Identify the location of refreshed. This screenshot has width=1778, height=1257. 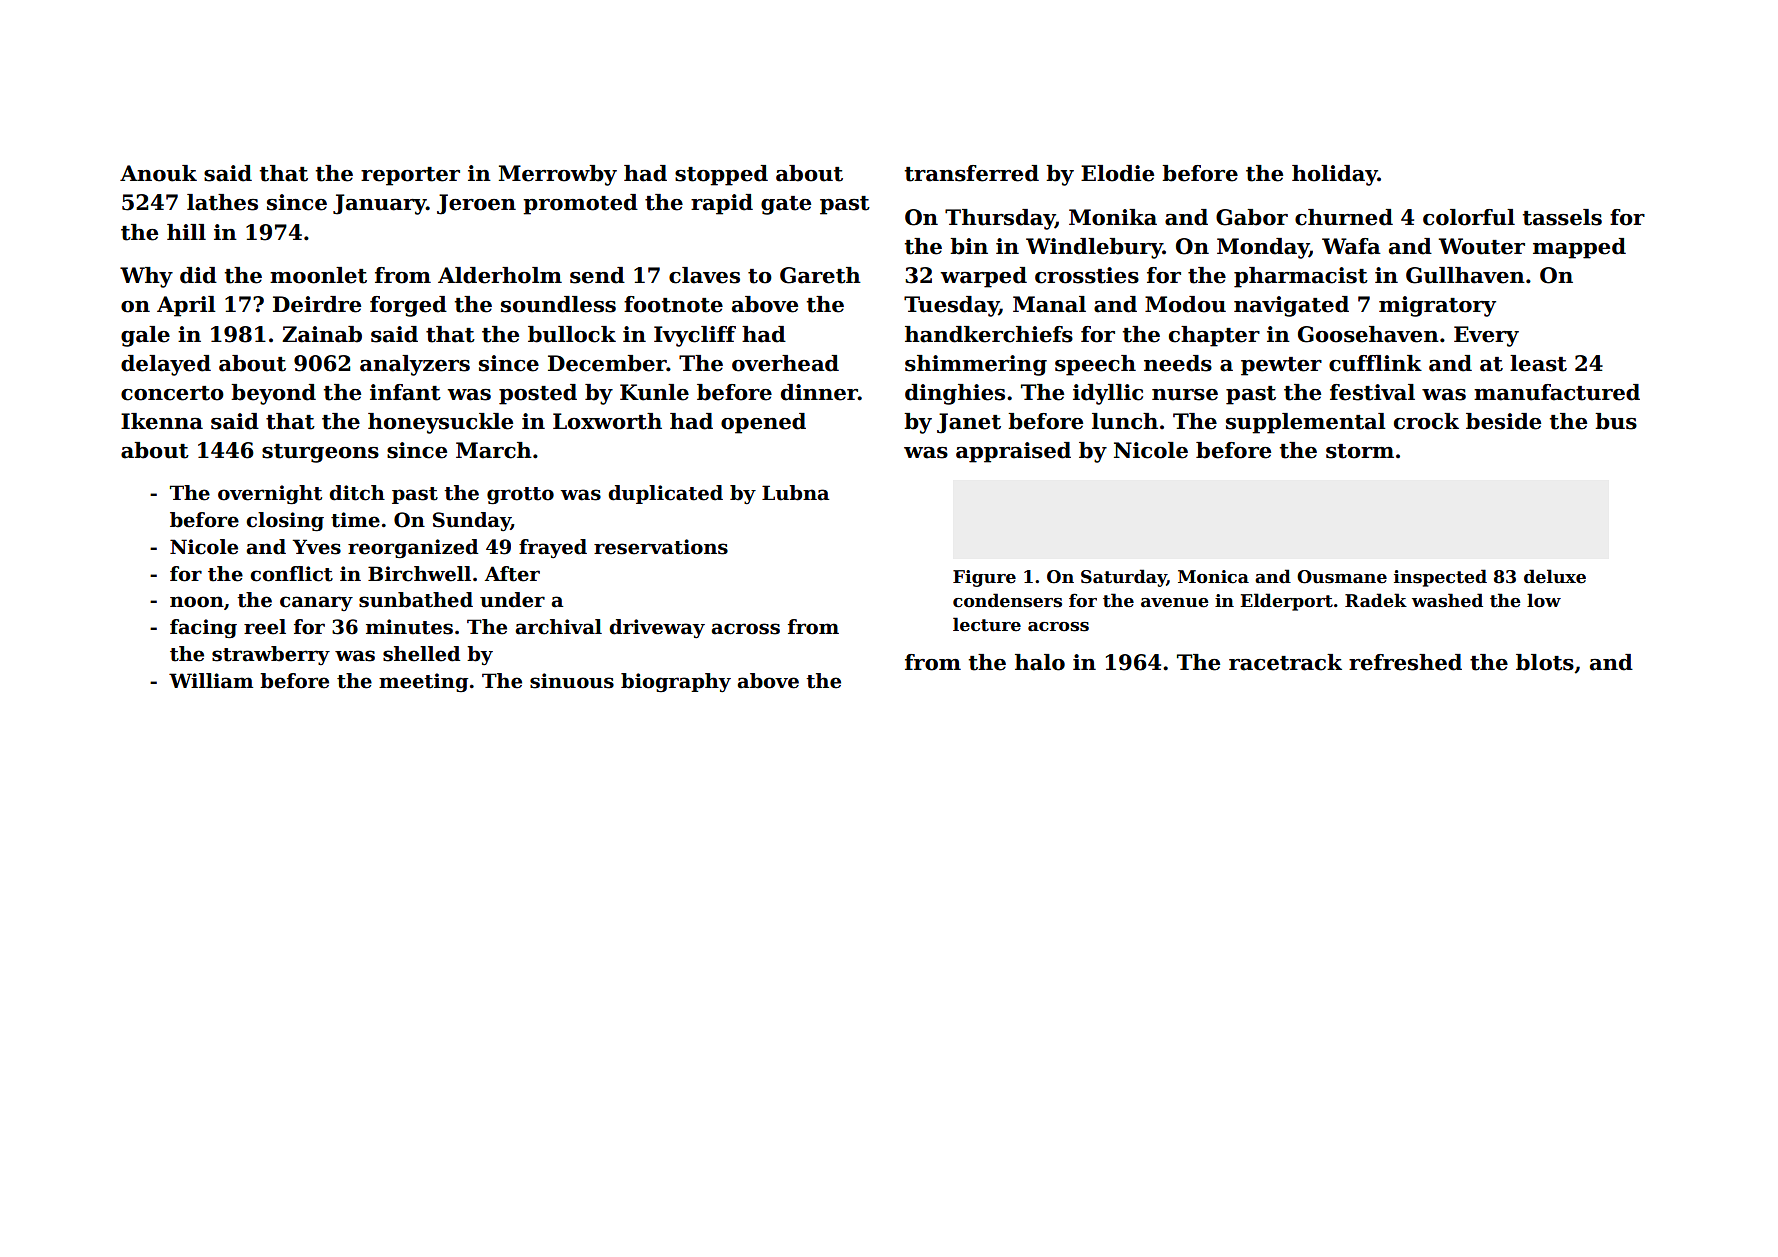
(1405, 662).
